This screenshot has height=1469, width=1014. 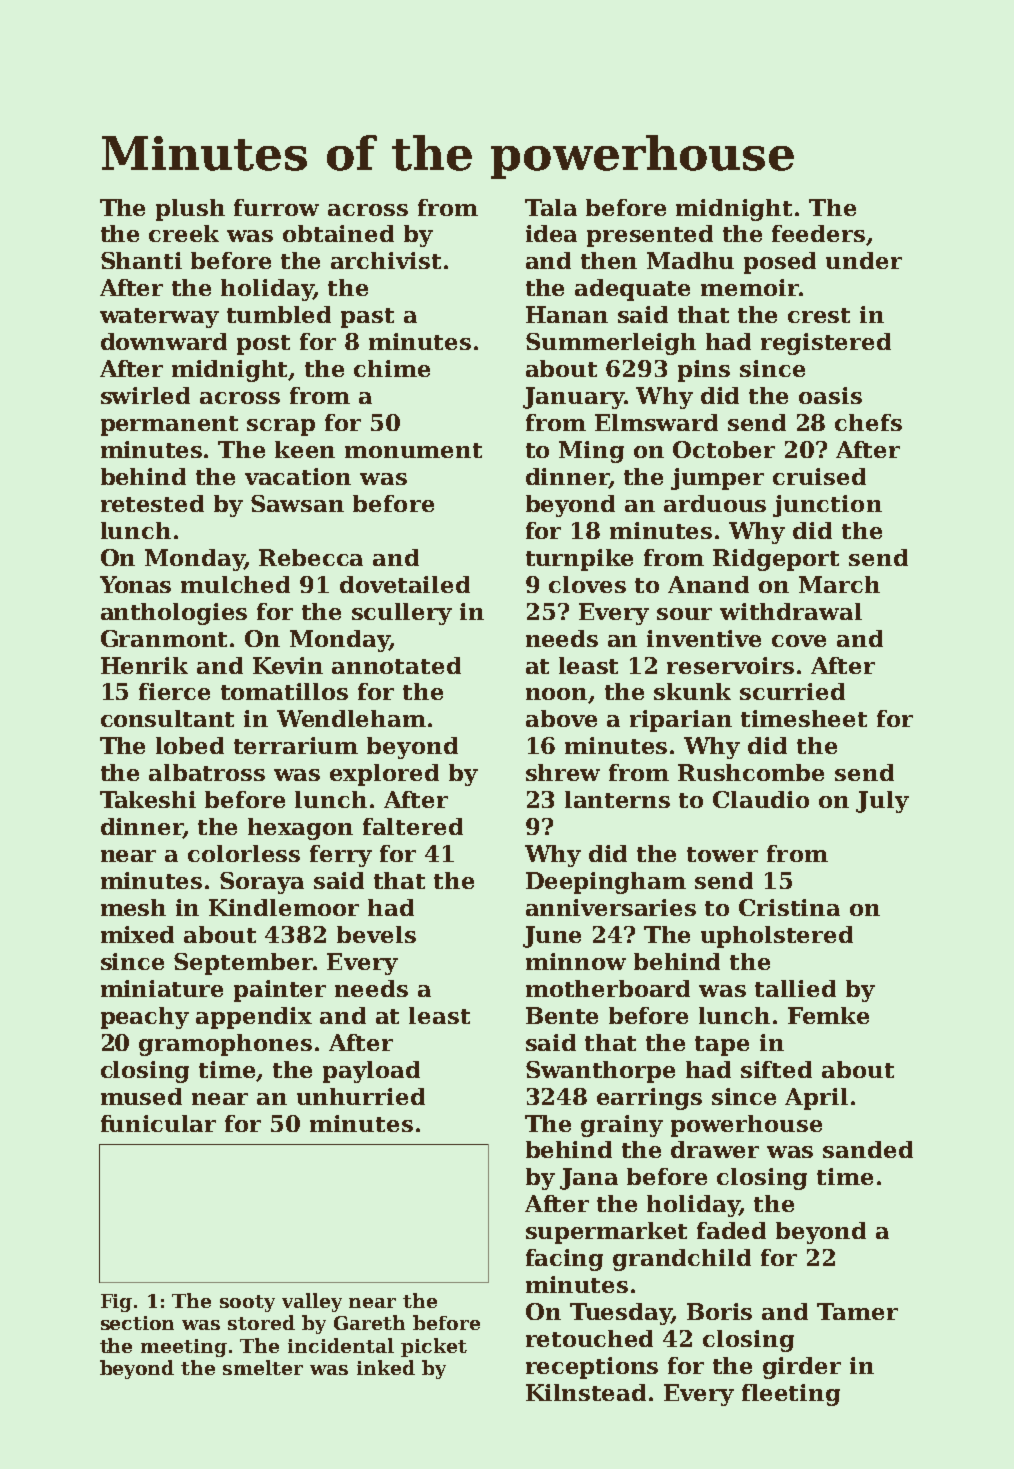 I want to click on feeders, so click(x=818, y=233).
